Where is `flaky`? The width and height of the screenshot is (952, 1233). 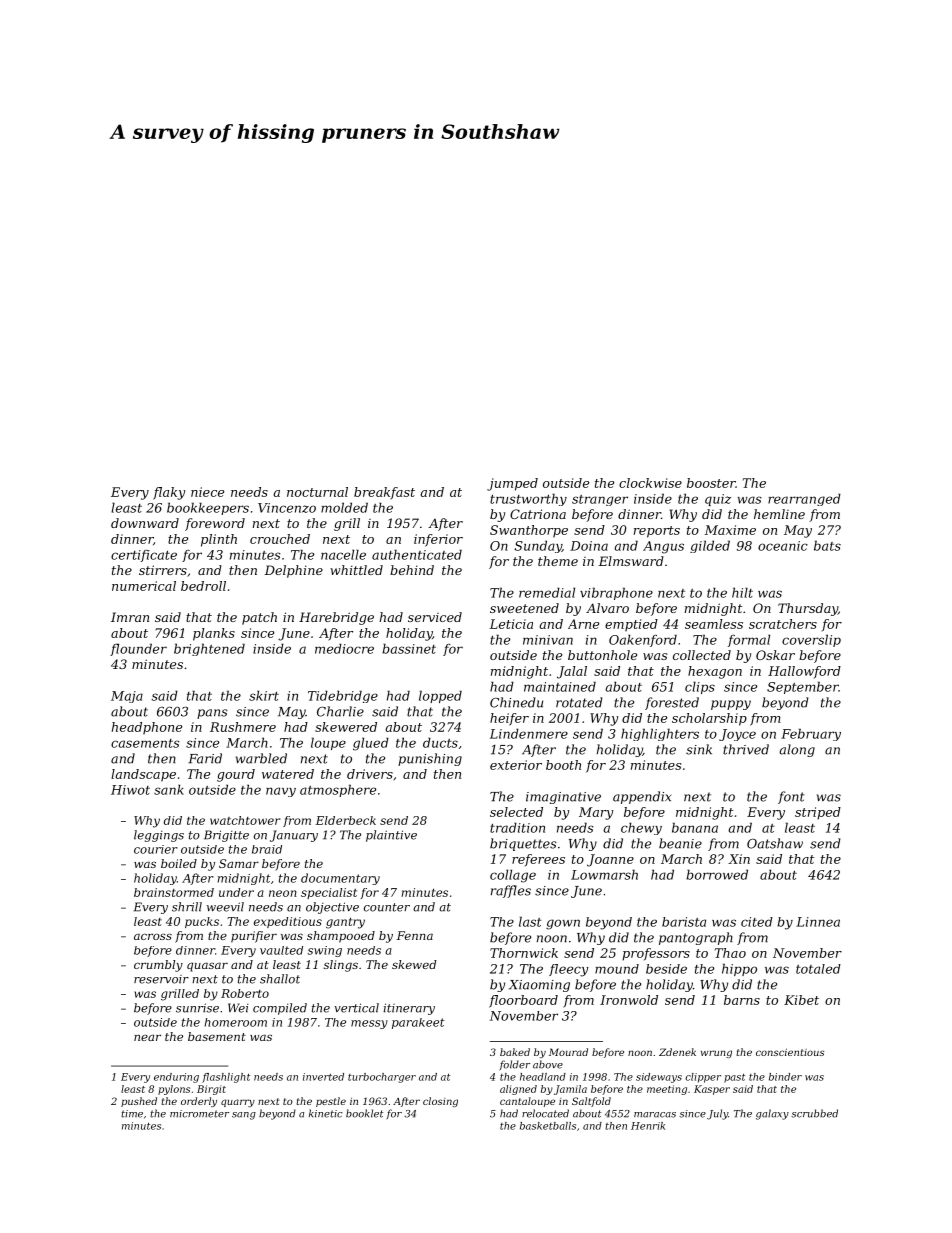
flaky is located at coordinates (169, 493).
